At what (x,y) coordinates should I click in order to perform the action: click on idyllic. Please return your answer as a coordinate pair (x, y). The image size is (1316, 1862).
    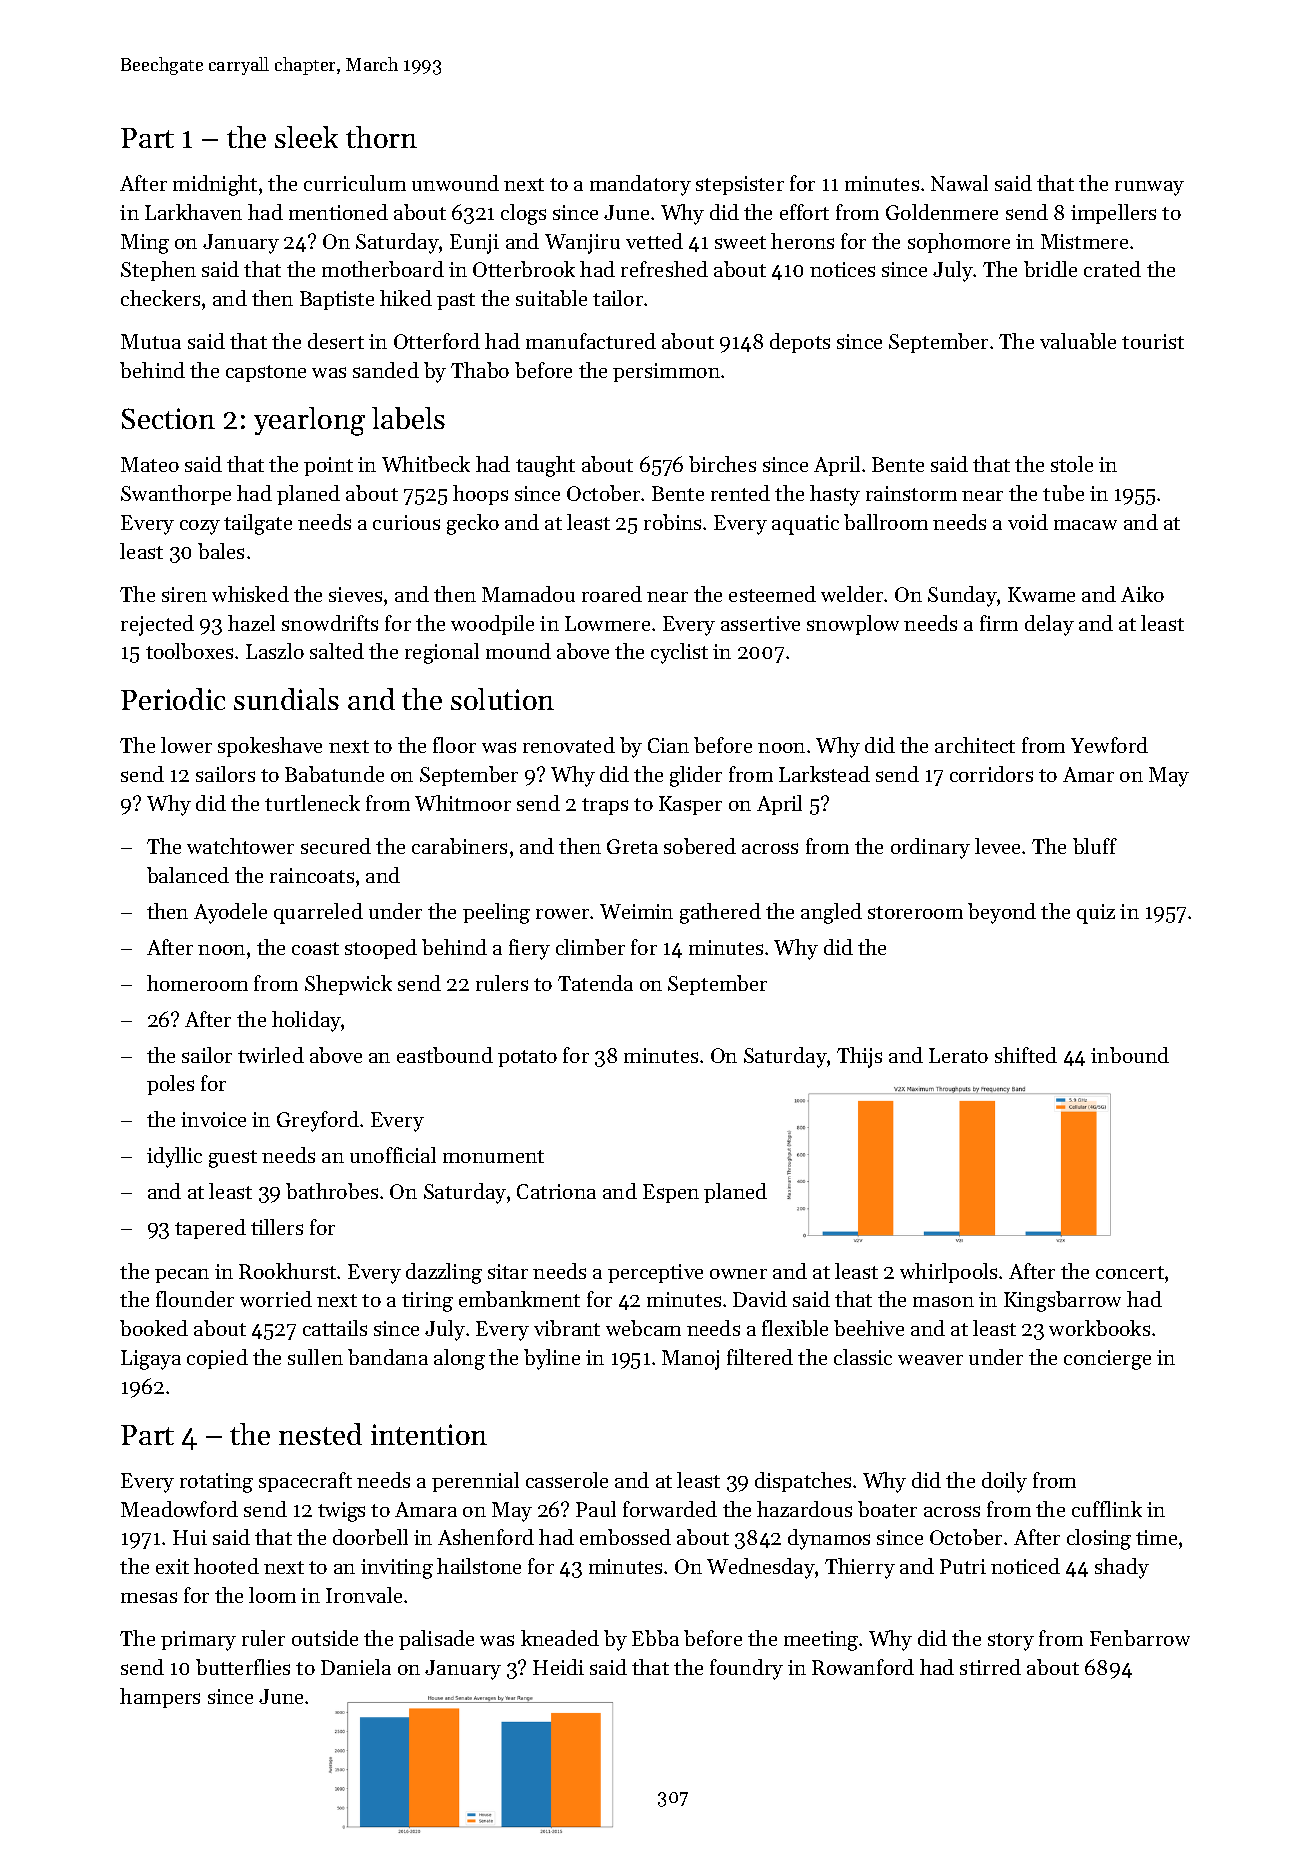
    Looking at the image, I should click on (174, 1157).
